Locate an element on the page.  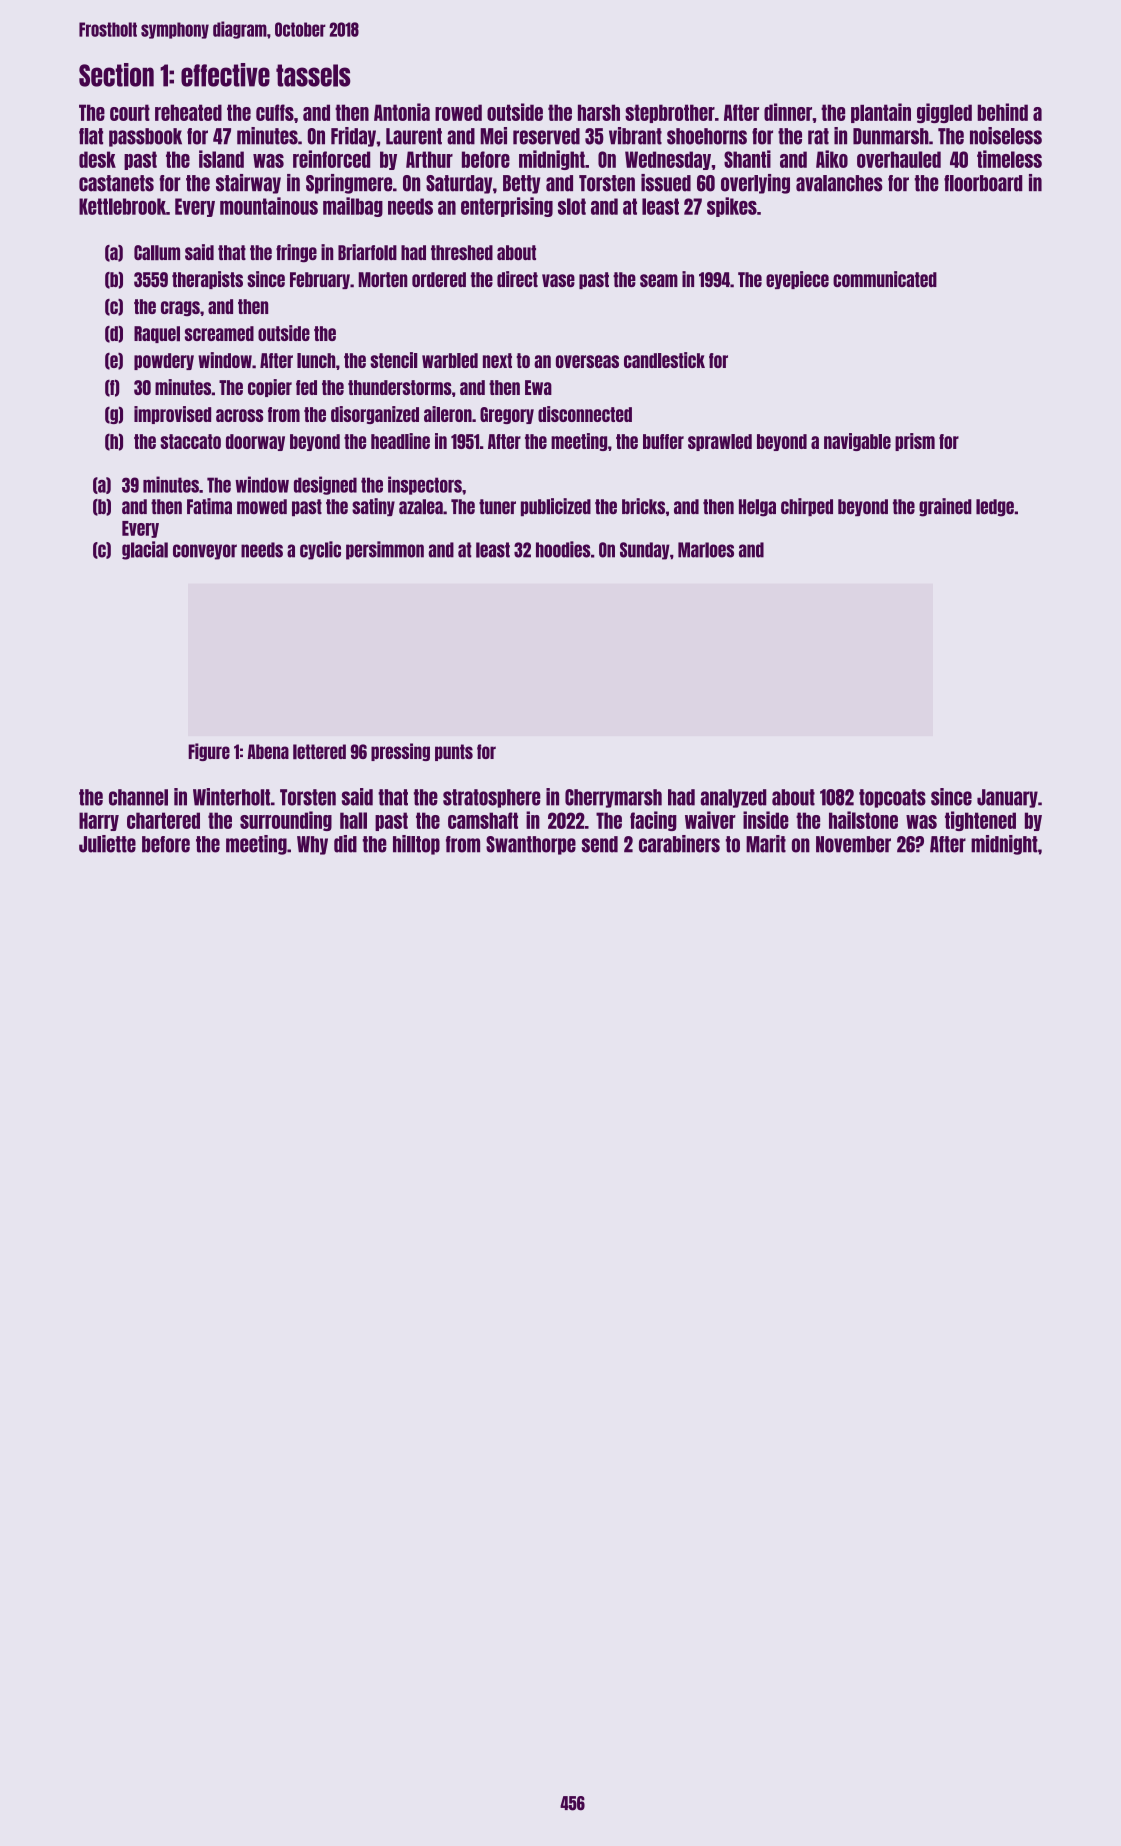
prism is located at coordinates (915, 442).
